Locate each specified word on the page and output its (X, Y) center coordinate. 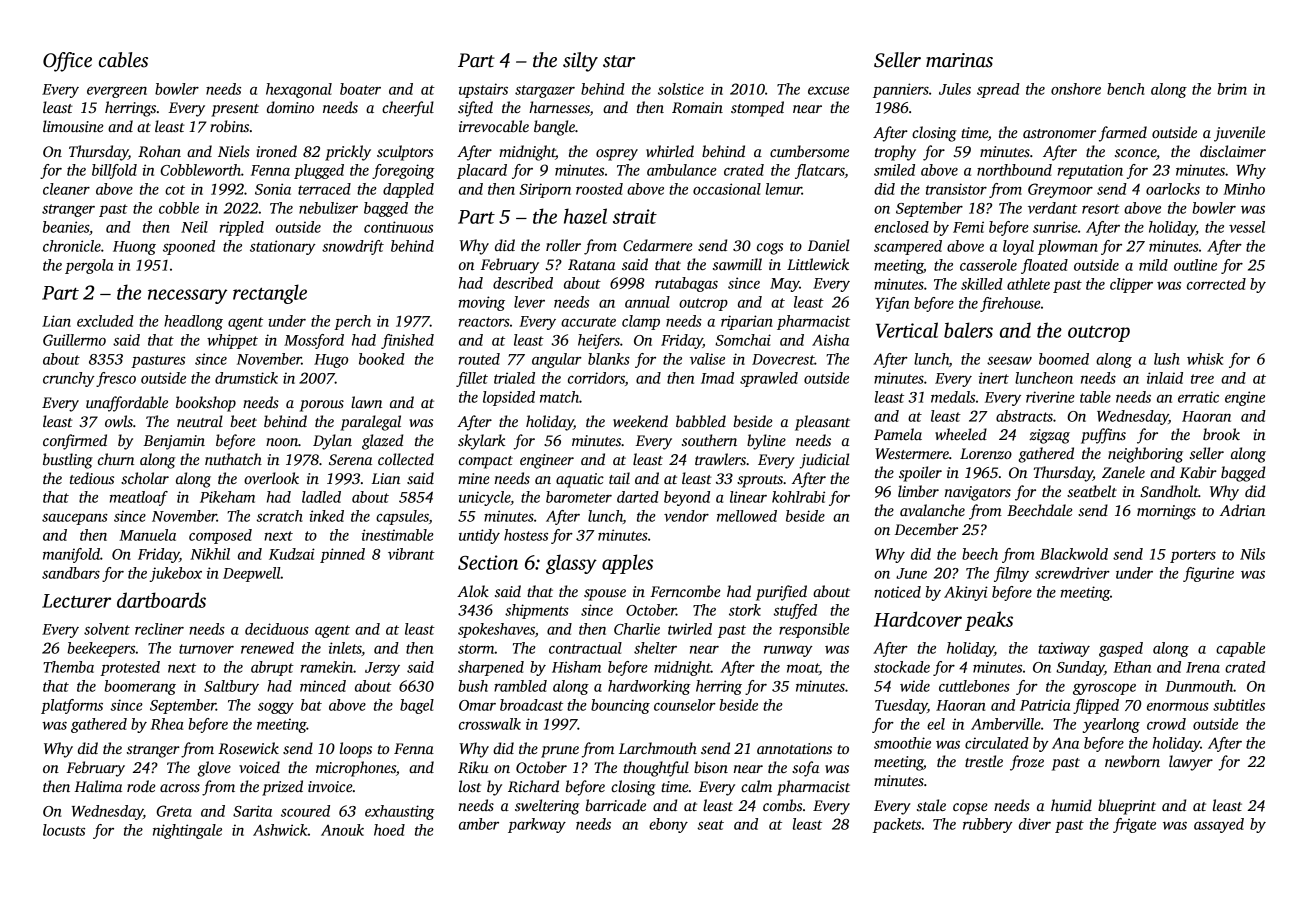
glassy (571, 564)
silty (580, 62)
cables (123, 60)
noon (282, 442)
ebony (668, 825)
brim (1232, 89)
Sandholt (1169, 491)
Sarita (252, 811)
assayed (1219, 825)
